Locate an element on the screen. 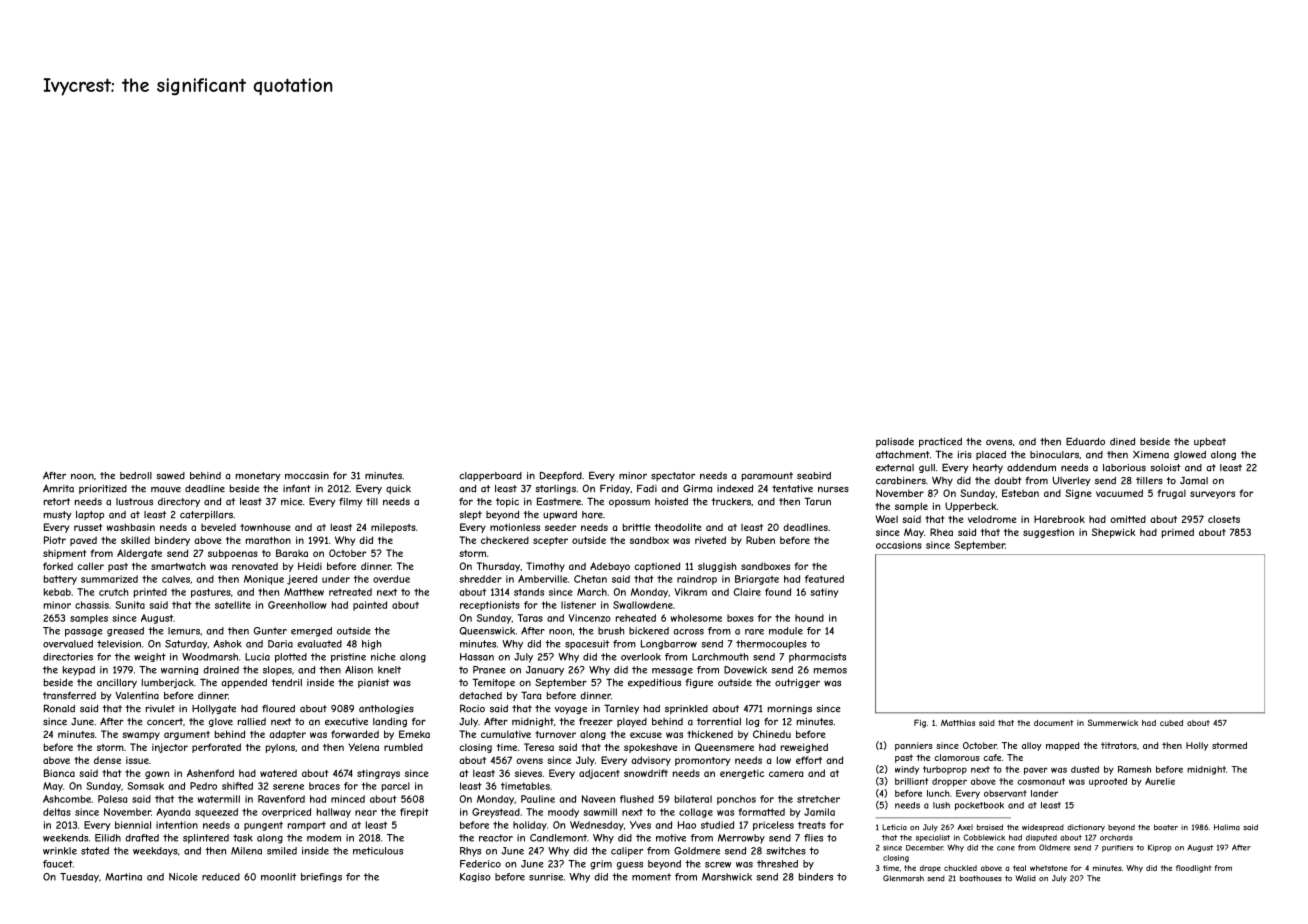 Image resolution: width=1308 pixels, height=924 pixels. pharmacists is located at coordinates (817, 658).
